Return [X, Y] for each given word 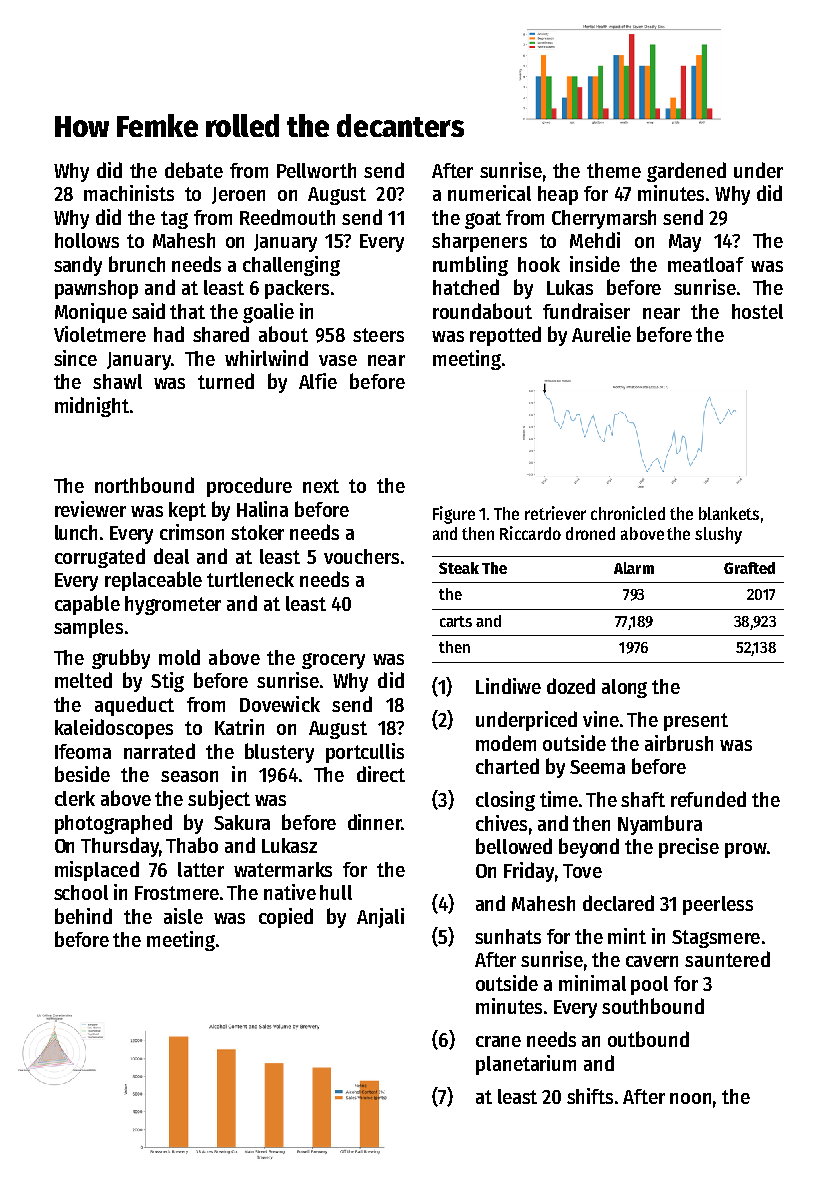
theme [614, 170]
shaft [643, 799]
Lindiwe [508, 686]
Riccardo [530, 533]
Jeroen [238, 195]
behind [83, 916]
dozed [571, 686]
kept [187, 511]
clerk [75, 798]
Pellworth [316, 170]
